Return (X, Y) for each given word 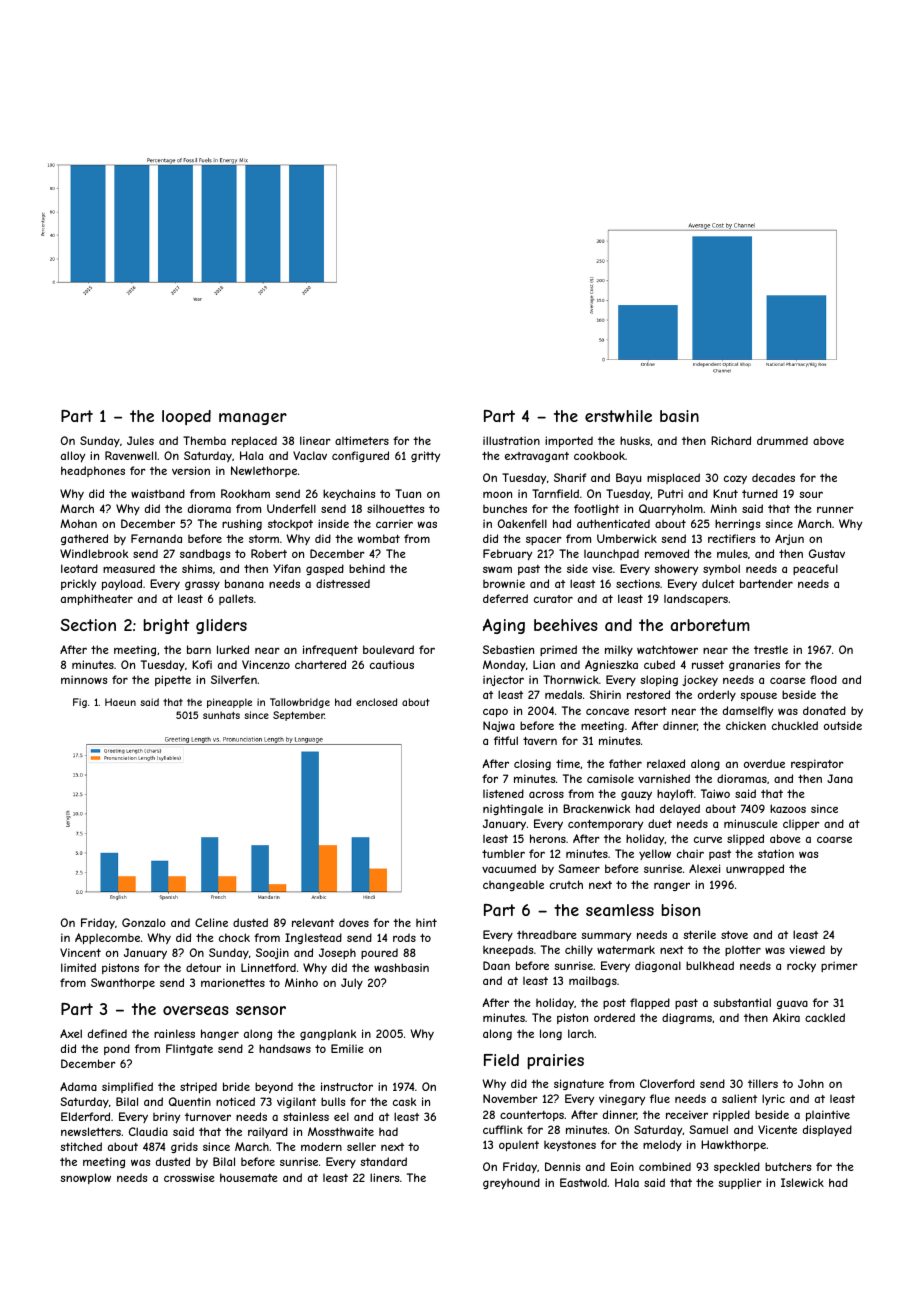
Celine (211, 922)
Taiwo (715, 793)
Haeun (120, 702)
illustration (511, 440)
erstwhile (618, 416)
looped (186, 417)
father (625, 763)
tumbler (503, 853)
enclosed (376, 702)
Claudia (148, 1131)
